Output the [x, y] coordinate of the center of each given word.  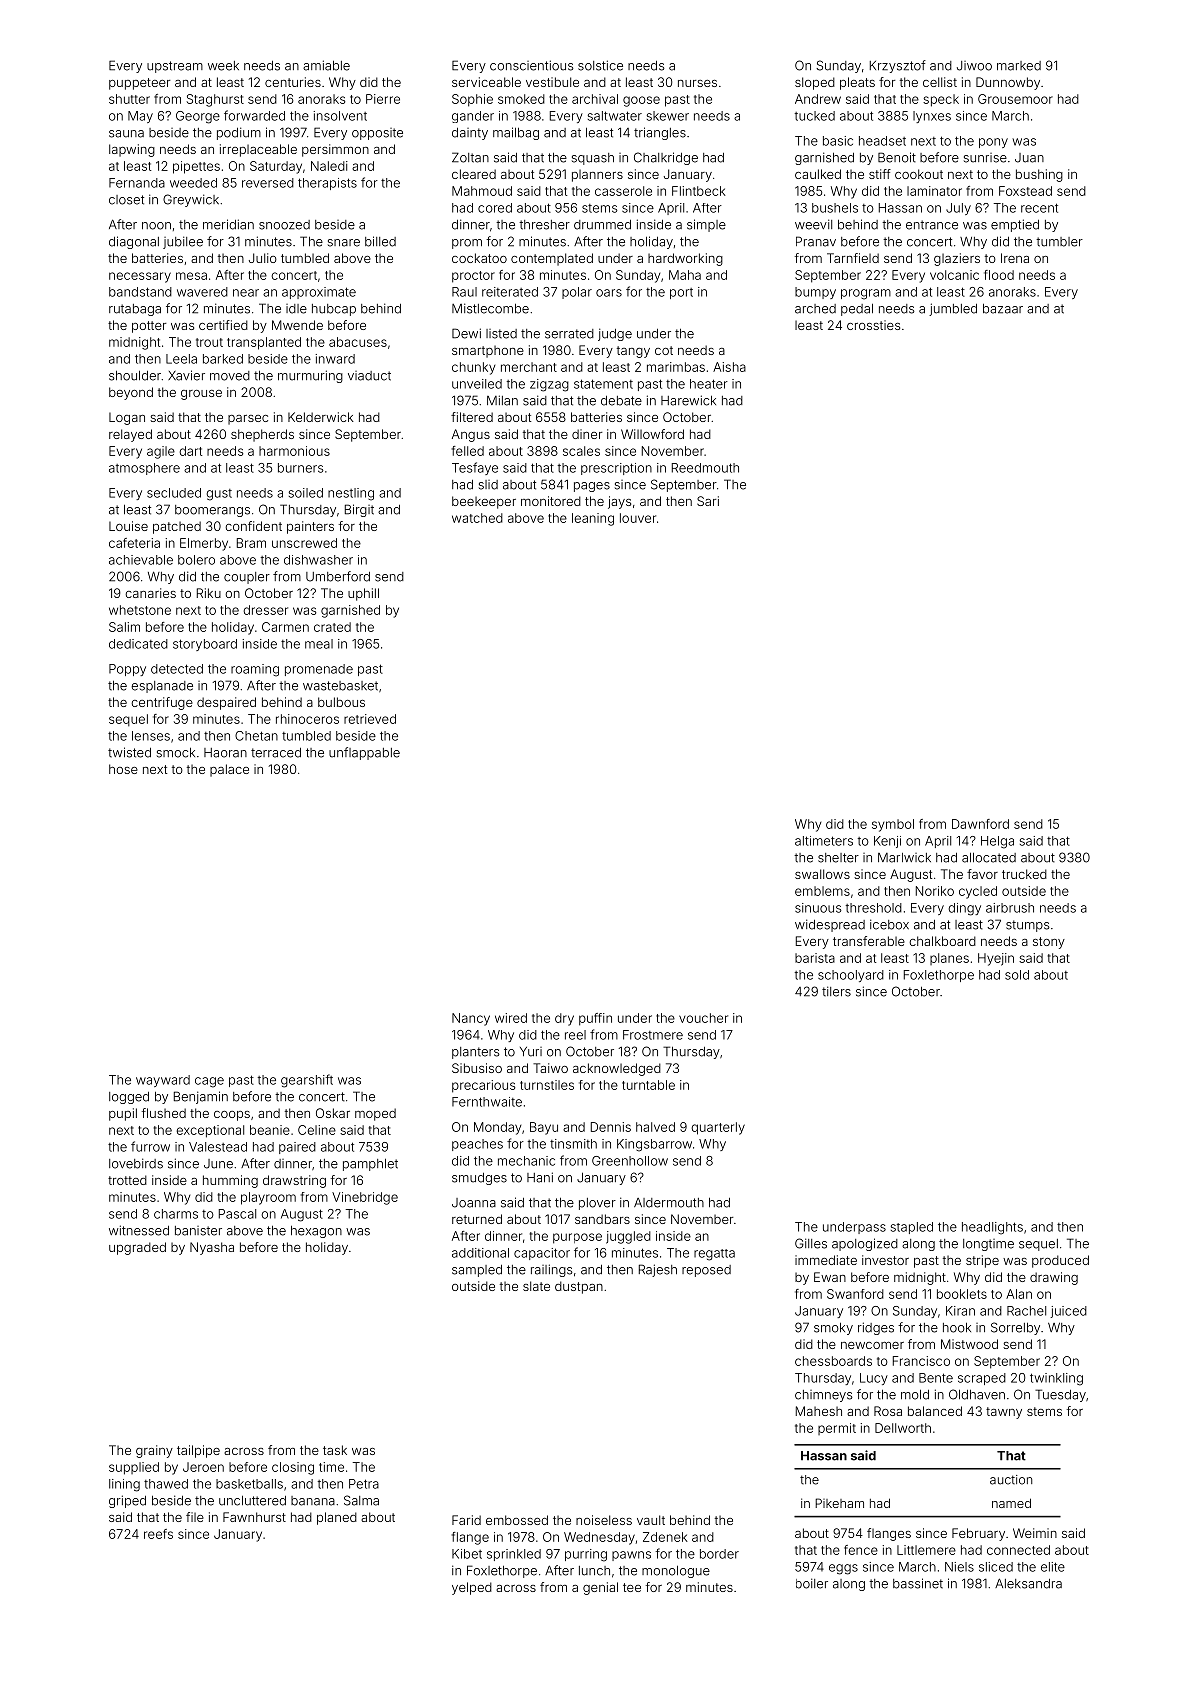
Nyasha [212, 1248]
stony [1049, 943]
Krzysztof [898, 66]
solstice [600, 65]
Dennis [611, 1127]
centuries [293, 82]
